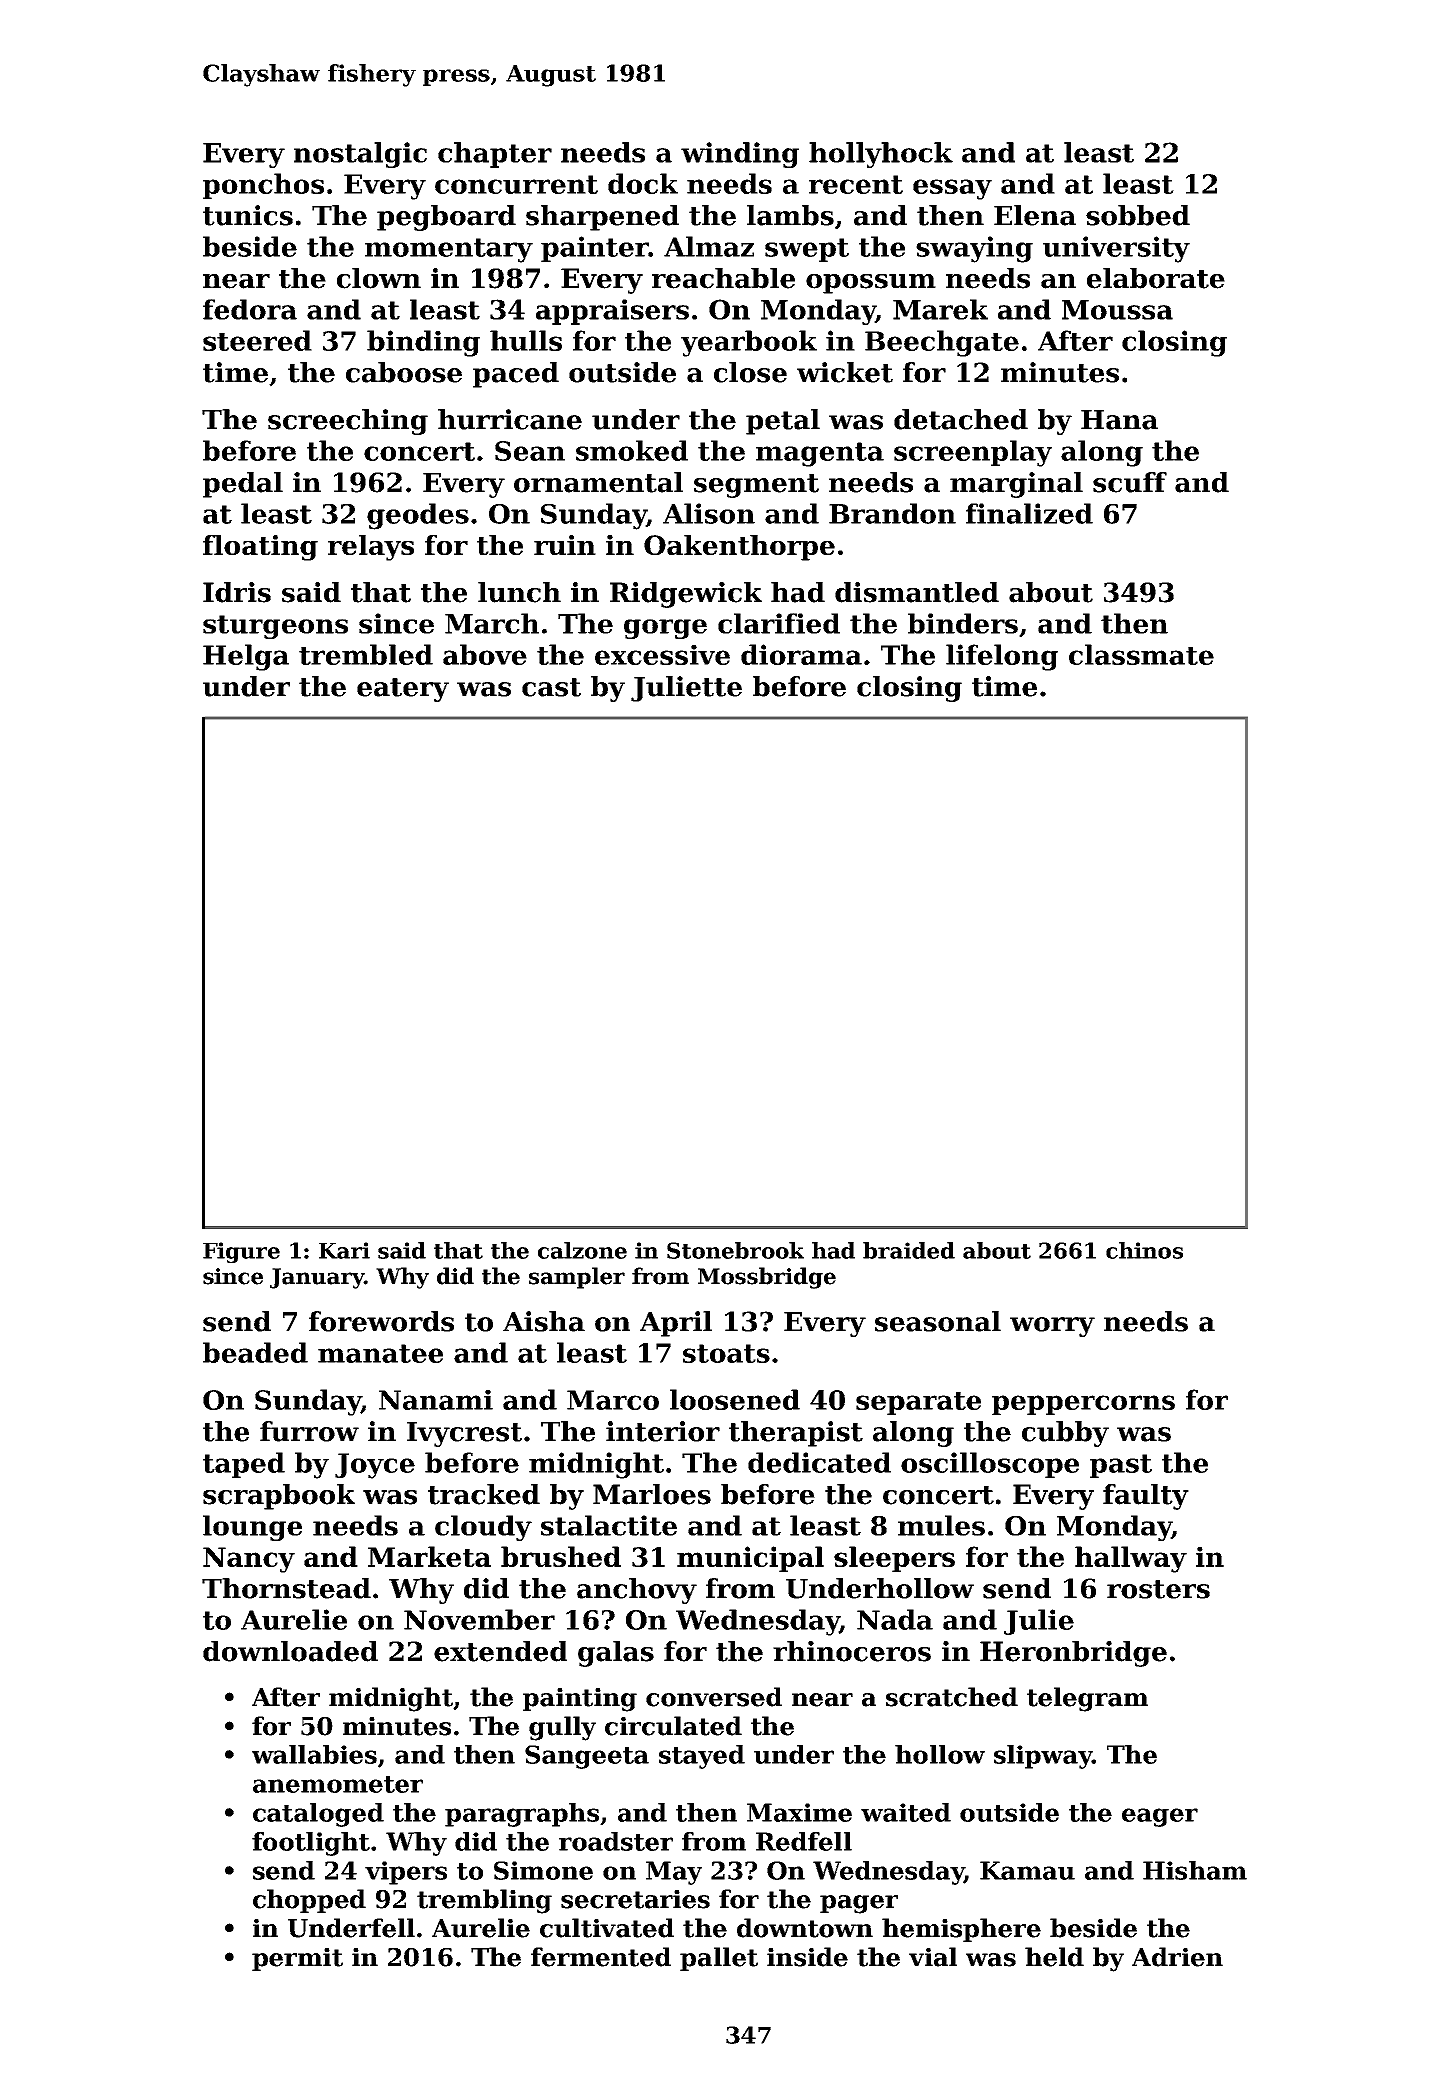 The width and height of the image is (1450, 2100). I want to click on cataloged, so click(318, 1815).
